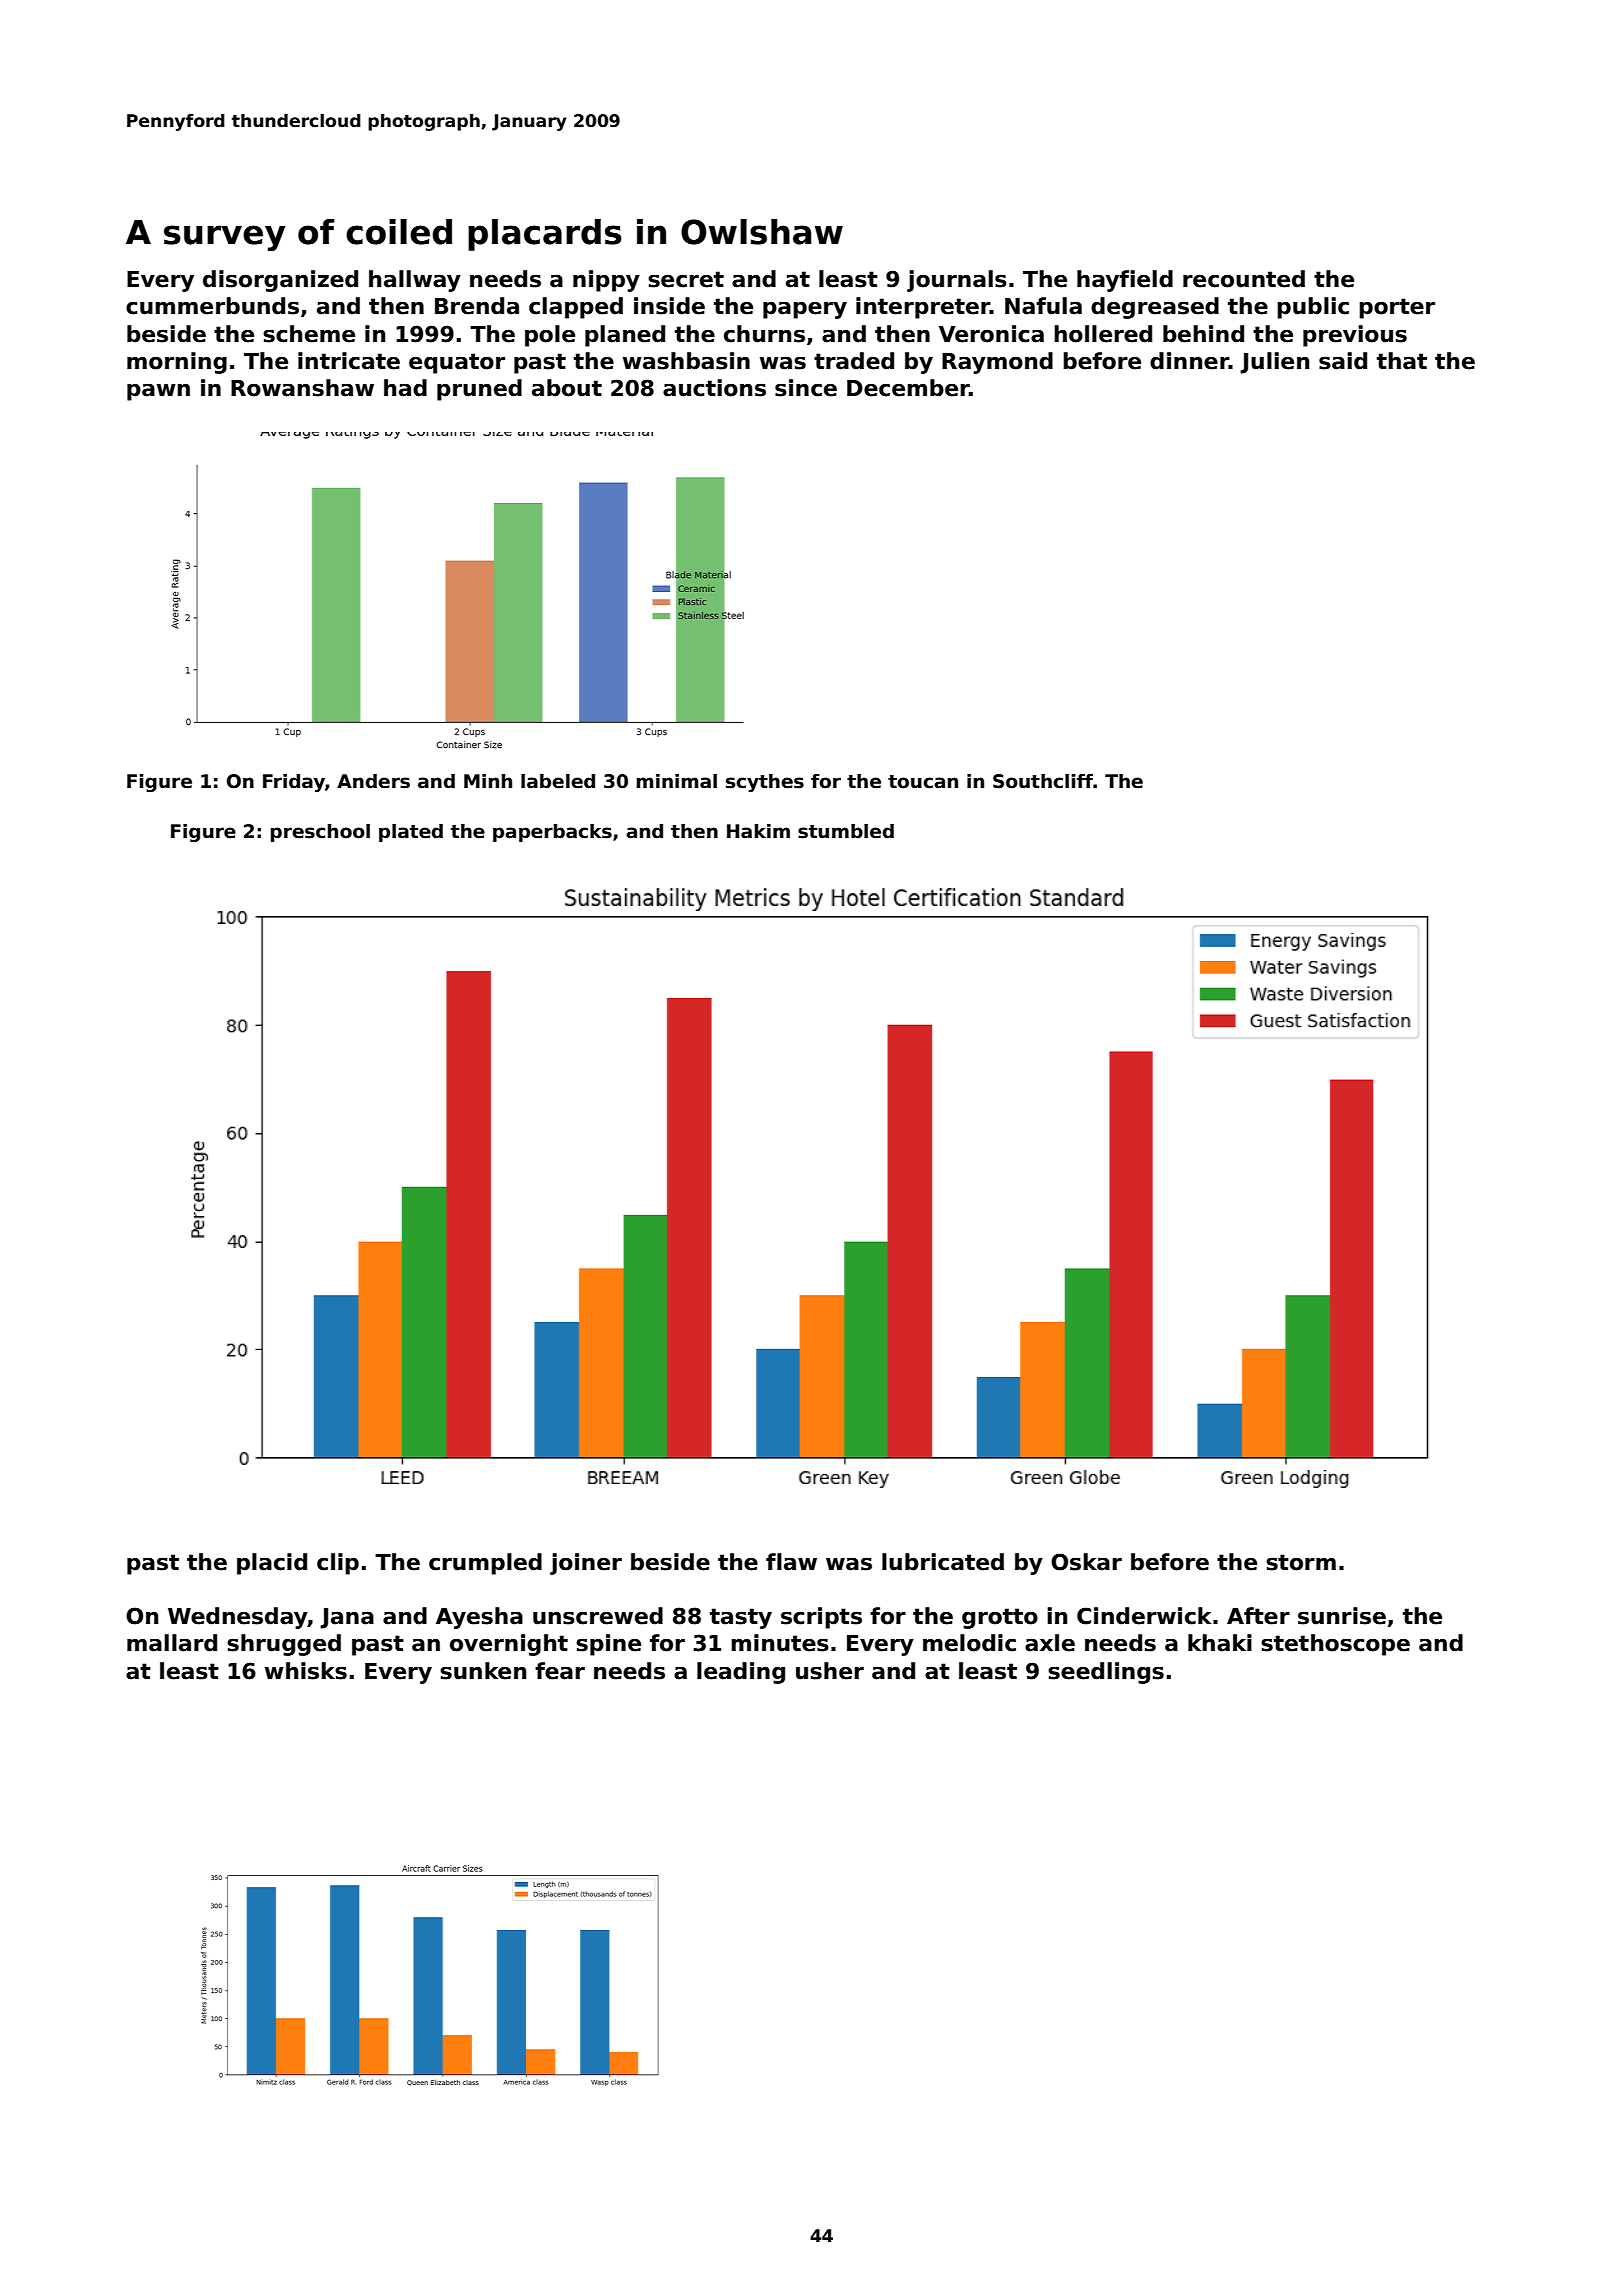  What do you see at coordinates (806, 388) in the page?
I see `since` at bounding box center [806, 388].
